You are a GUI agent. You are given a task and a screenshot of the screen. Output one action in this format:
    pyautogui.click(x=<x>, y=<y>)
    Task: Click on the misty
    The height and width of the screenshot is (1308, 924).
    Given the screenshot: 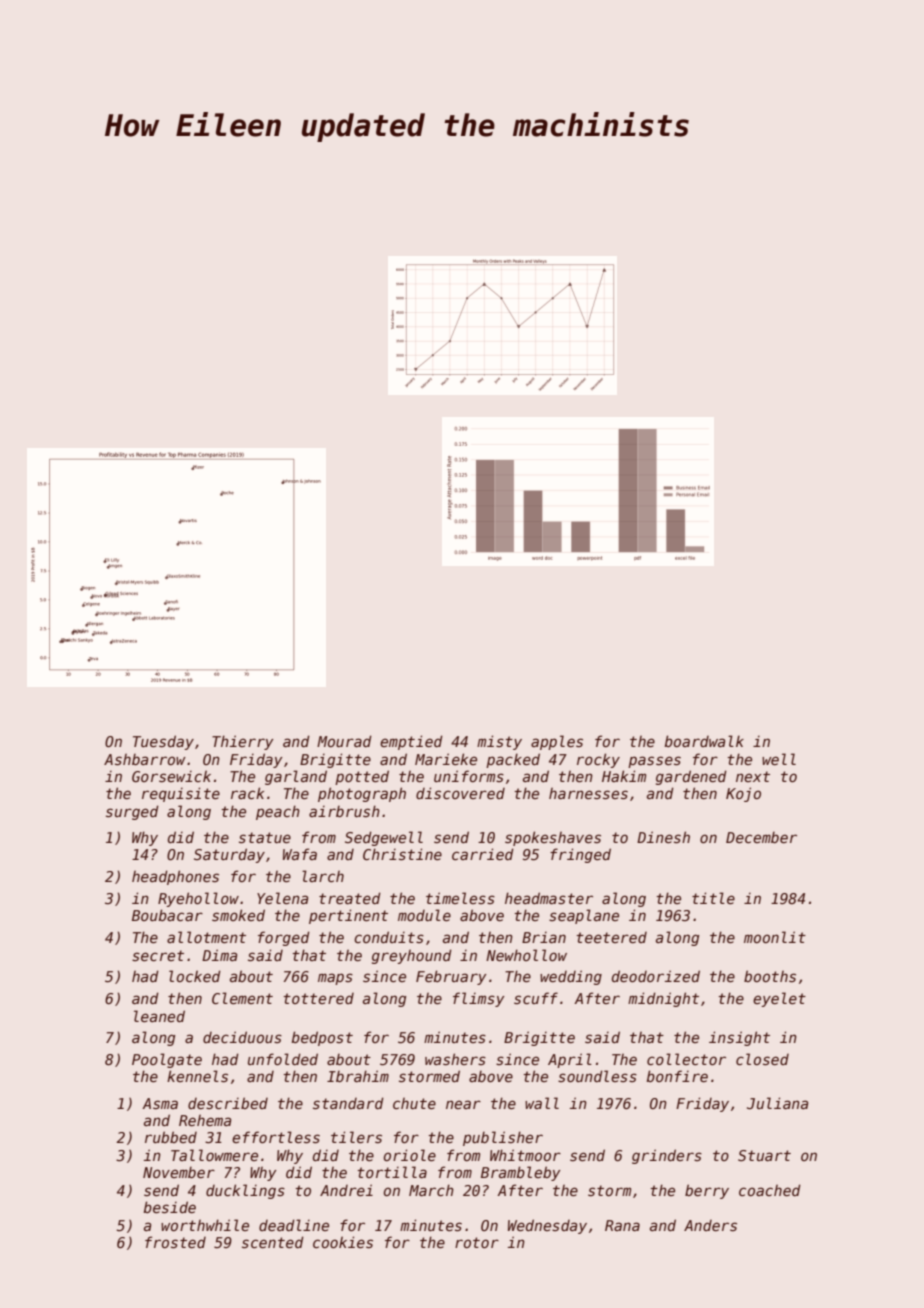 What is the action you would take?
    pyautogui.click(x=499, y=742)
